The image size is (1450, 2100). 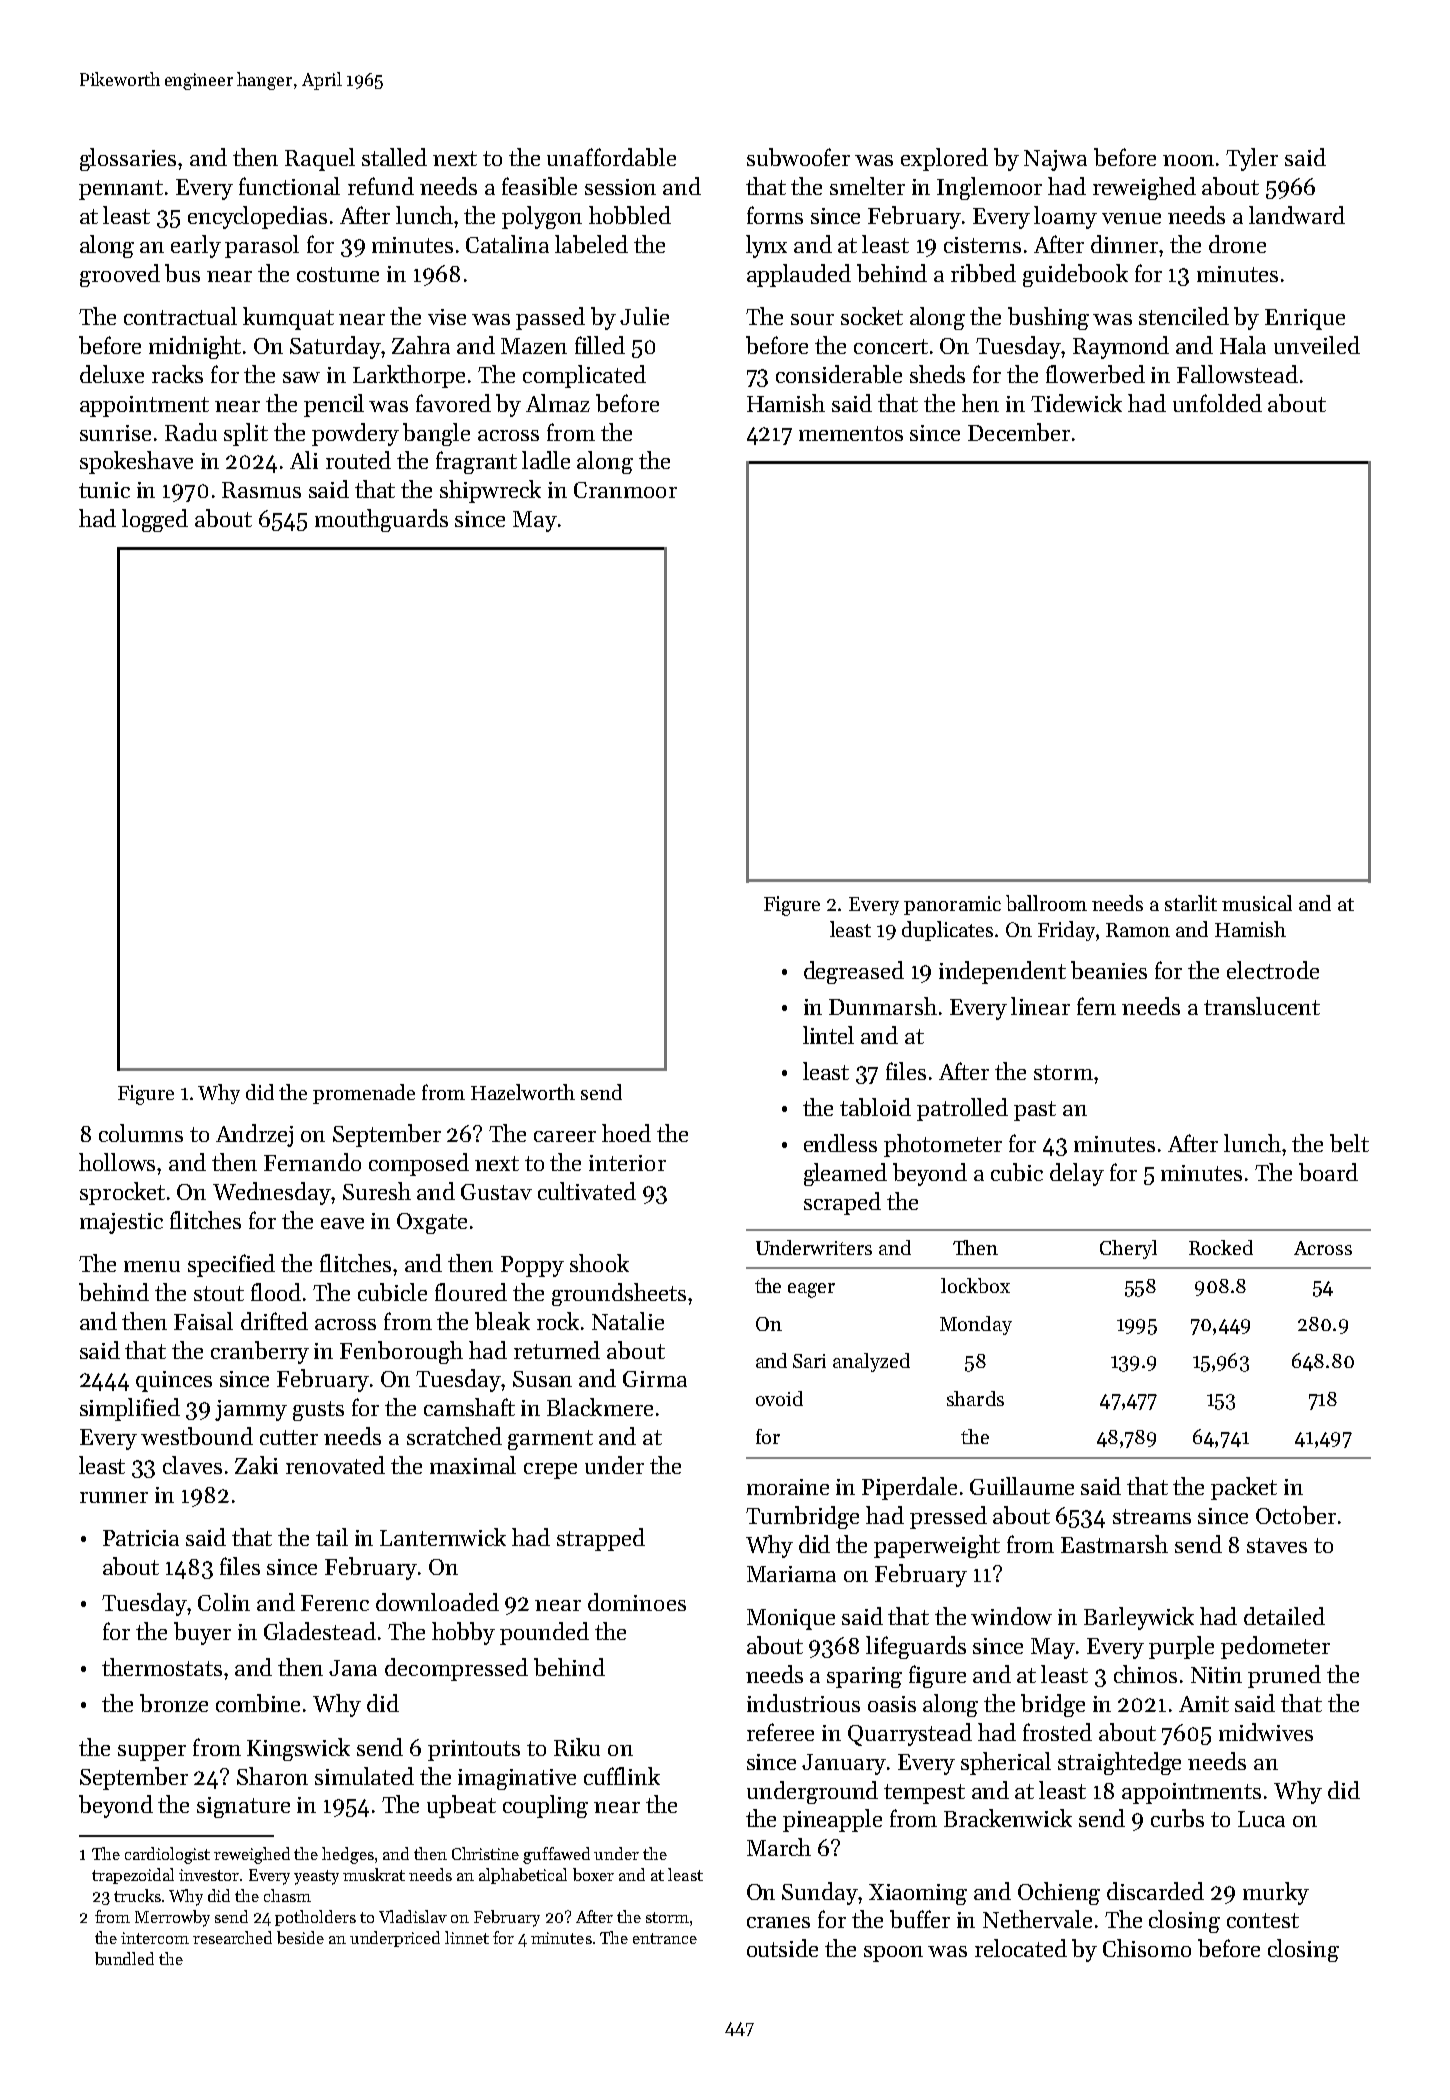 What do you see at coordinates (141, 1133) in the screenshot?
I see `columns` at bounding box center [141, 1133].
